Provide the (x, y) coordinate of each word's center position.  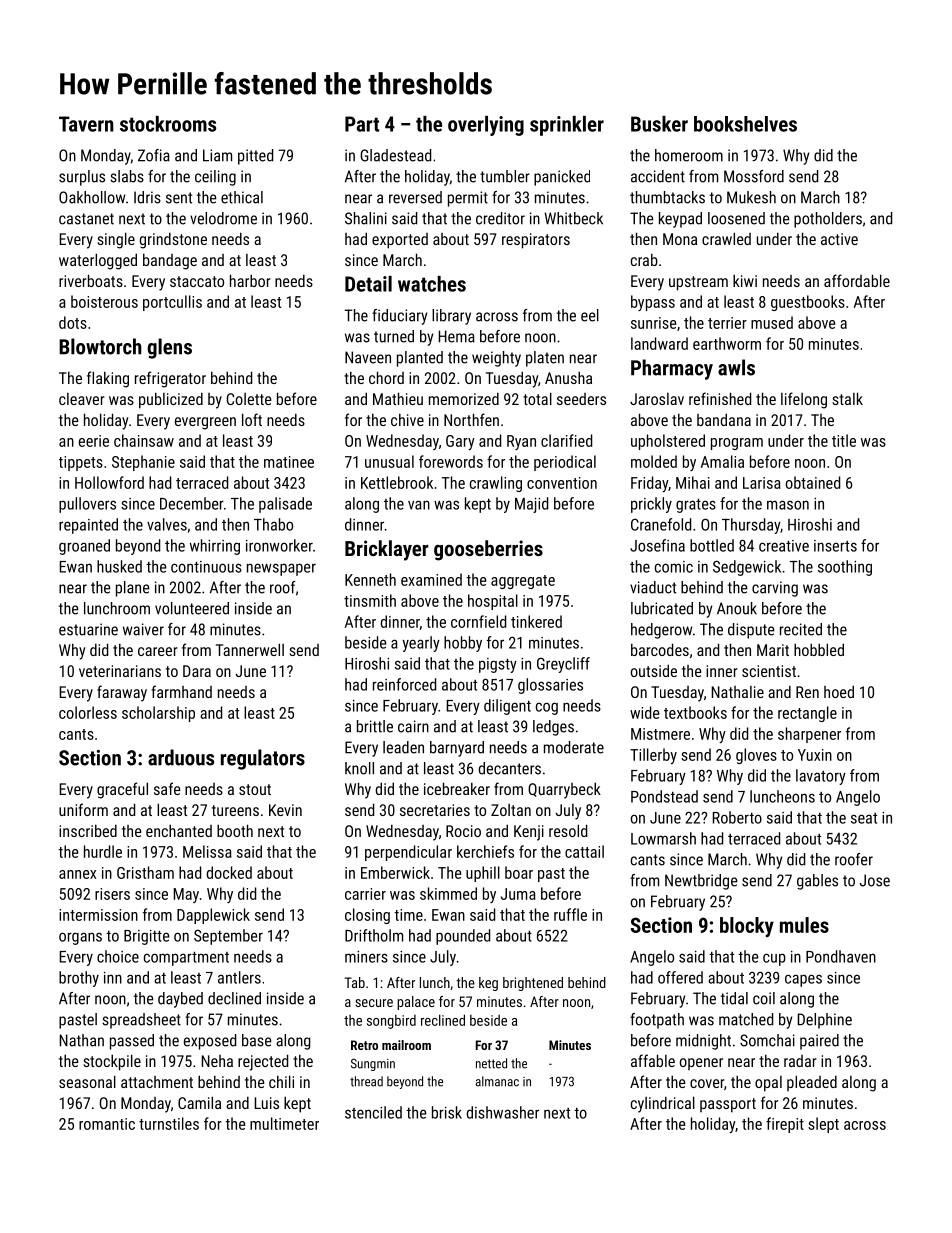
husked (119, 566)
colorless (88, 712)
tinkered (536, 621)
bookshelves (745, 124)
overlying (486, 126)
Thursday (751, 526)
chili (281, 1081)
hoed (839, 691)
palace (416, 1003)
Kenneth (370, 579)
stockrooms (168, 124)
